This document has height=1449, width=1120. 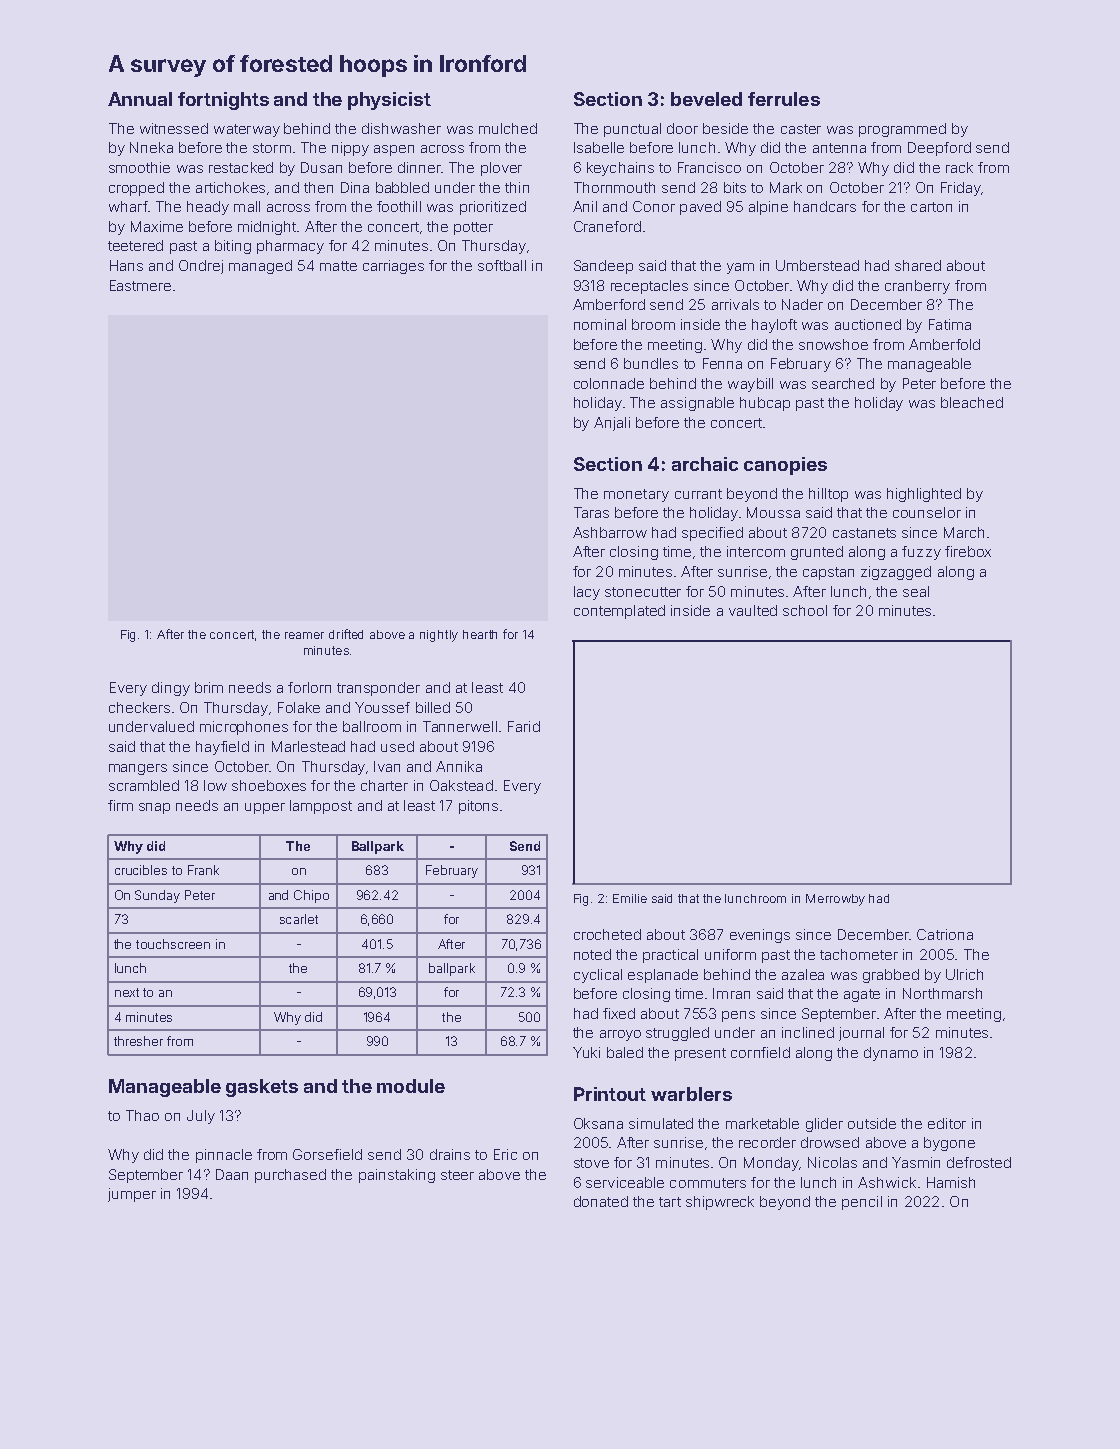 I want to click on Ashbarrow, so click(x=610, y=532).
